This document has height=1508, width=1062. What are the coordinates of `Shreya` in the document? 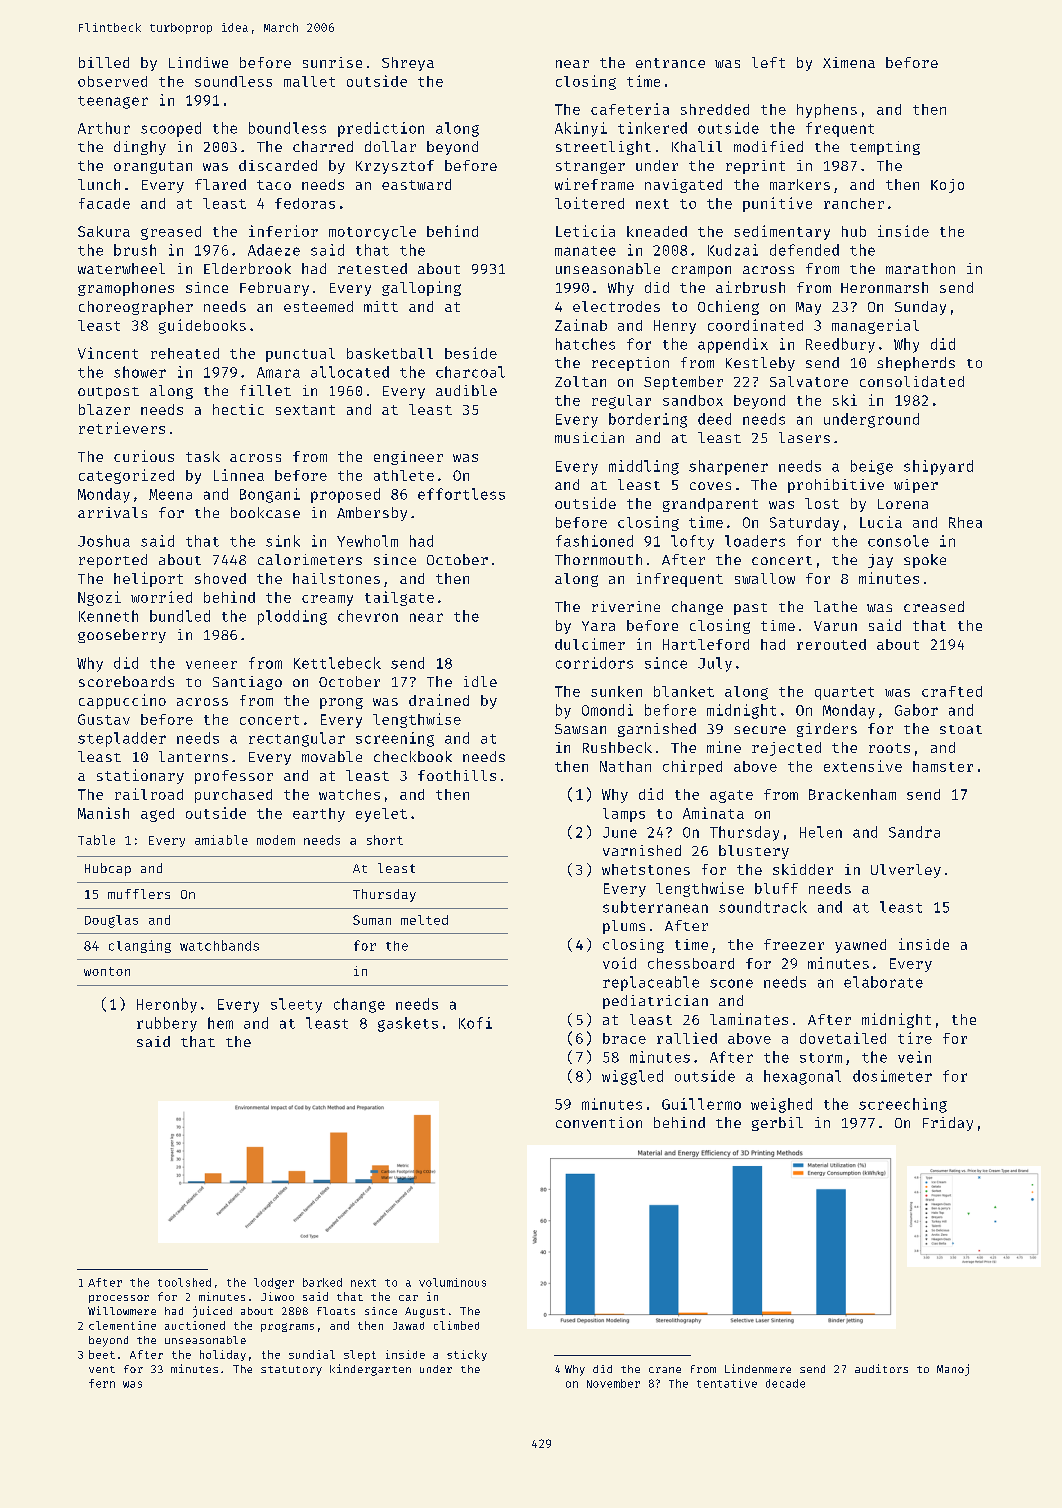 It's located at (408, 64).
